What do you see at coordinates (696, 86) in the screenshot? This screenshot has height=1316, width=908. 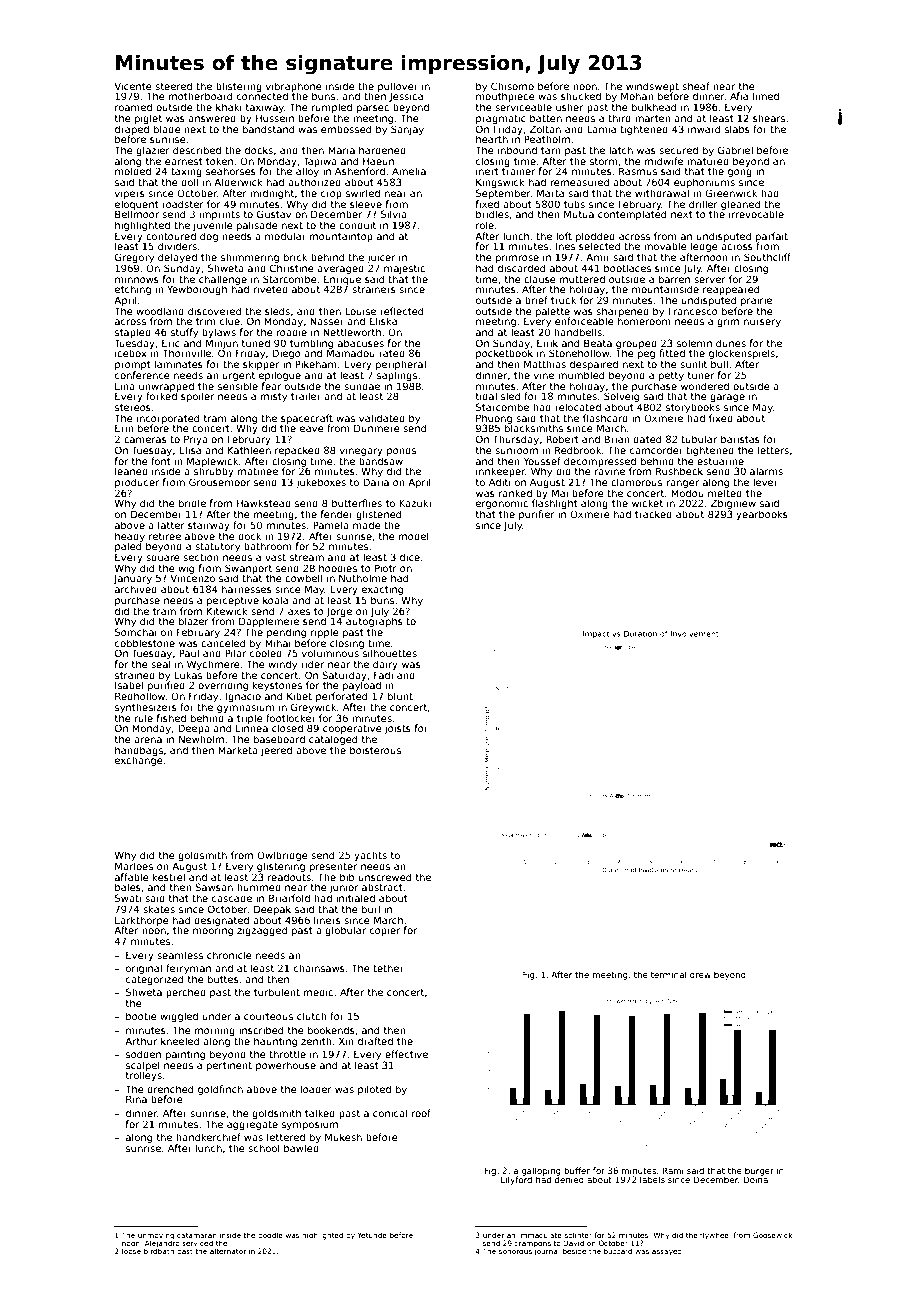 I see `sheaf` at bounding box center [696, 86].
